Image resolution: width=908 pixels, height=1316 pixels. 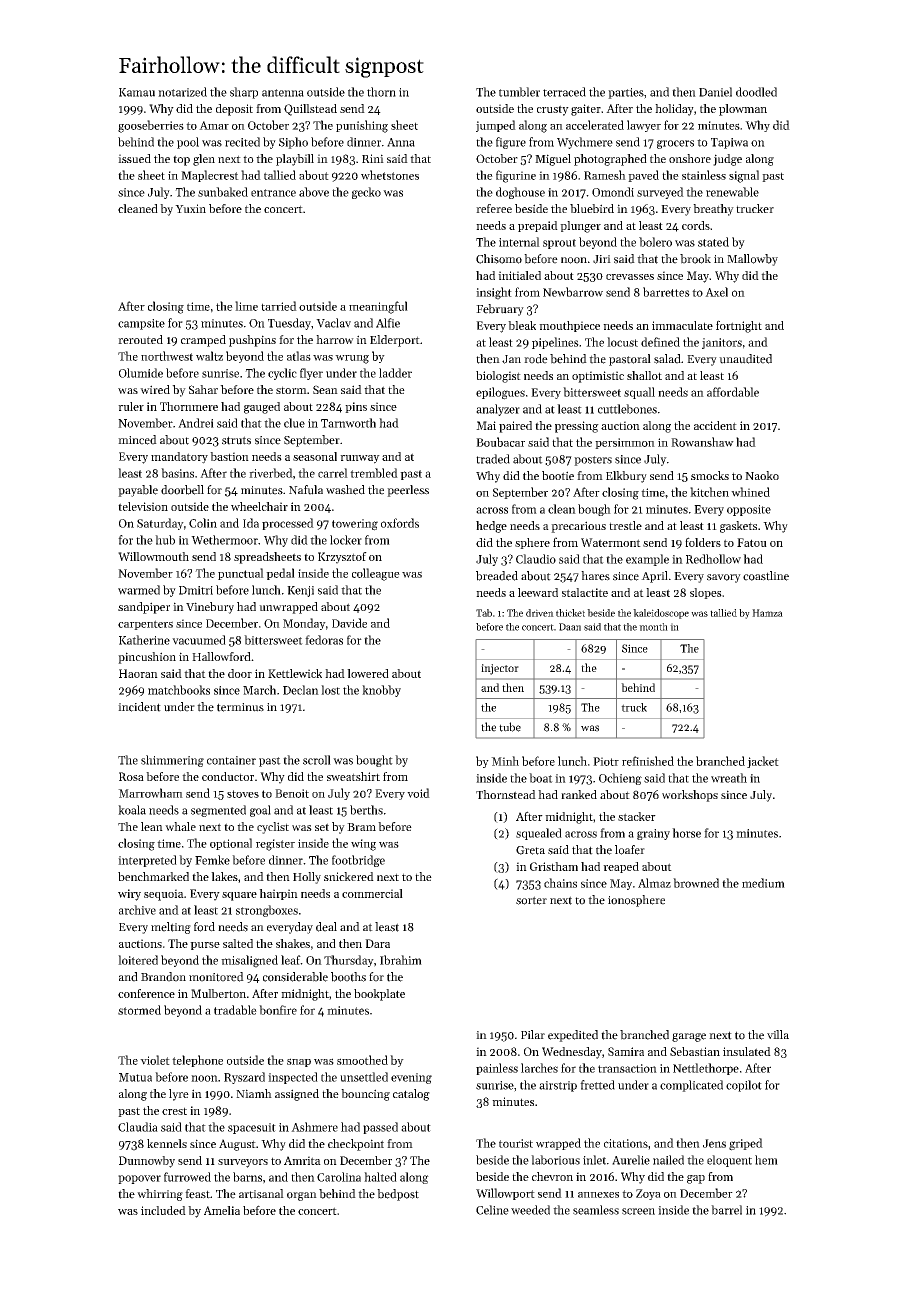 What do you see at coordinates (484, 613) in the screenshot?
I see `Tab` at bounding box center [484, 613].
